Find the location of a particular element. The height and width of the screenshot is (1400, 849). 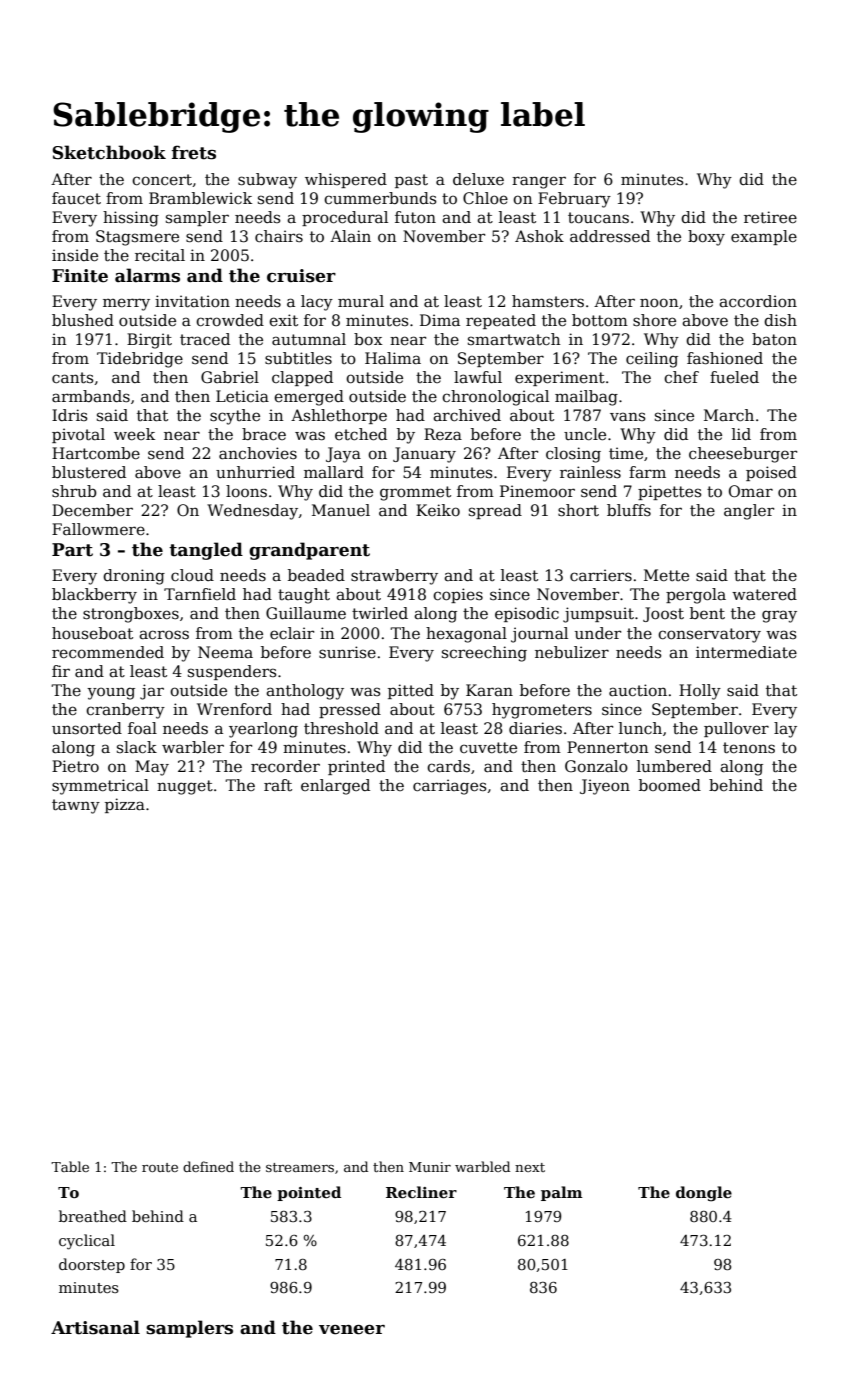

Ashlethorpe is located at coordinates (339, 416).
